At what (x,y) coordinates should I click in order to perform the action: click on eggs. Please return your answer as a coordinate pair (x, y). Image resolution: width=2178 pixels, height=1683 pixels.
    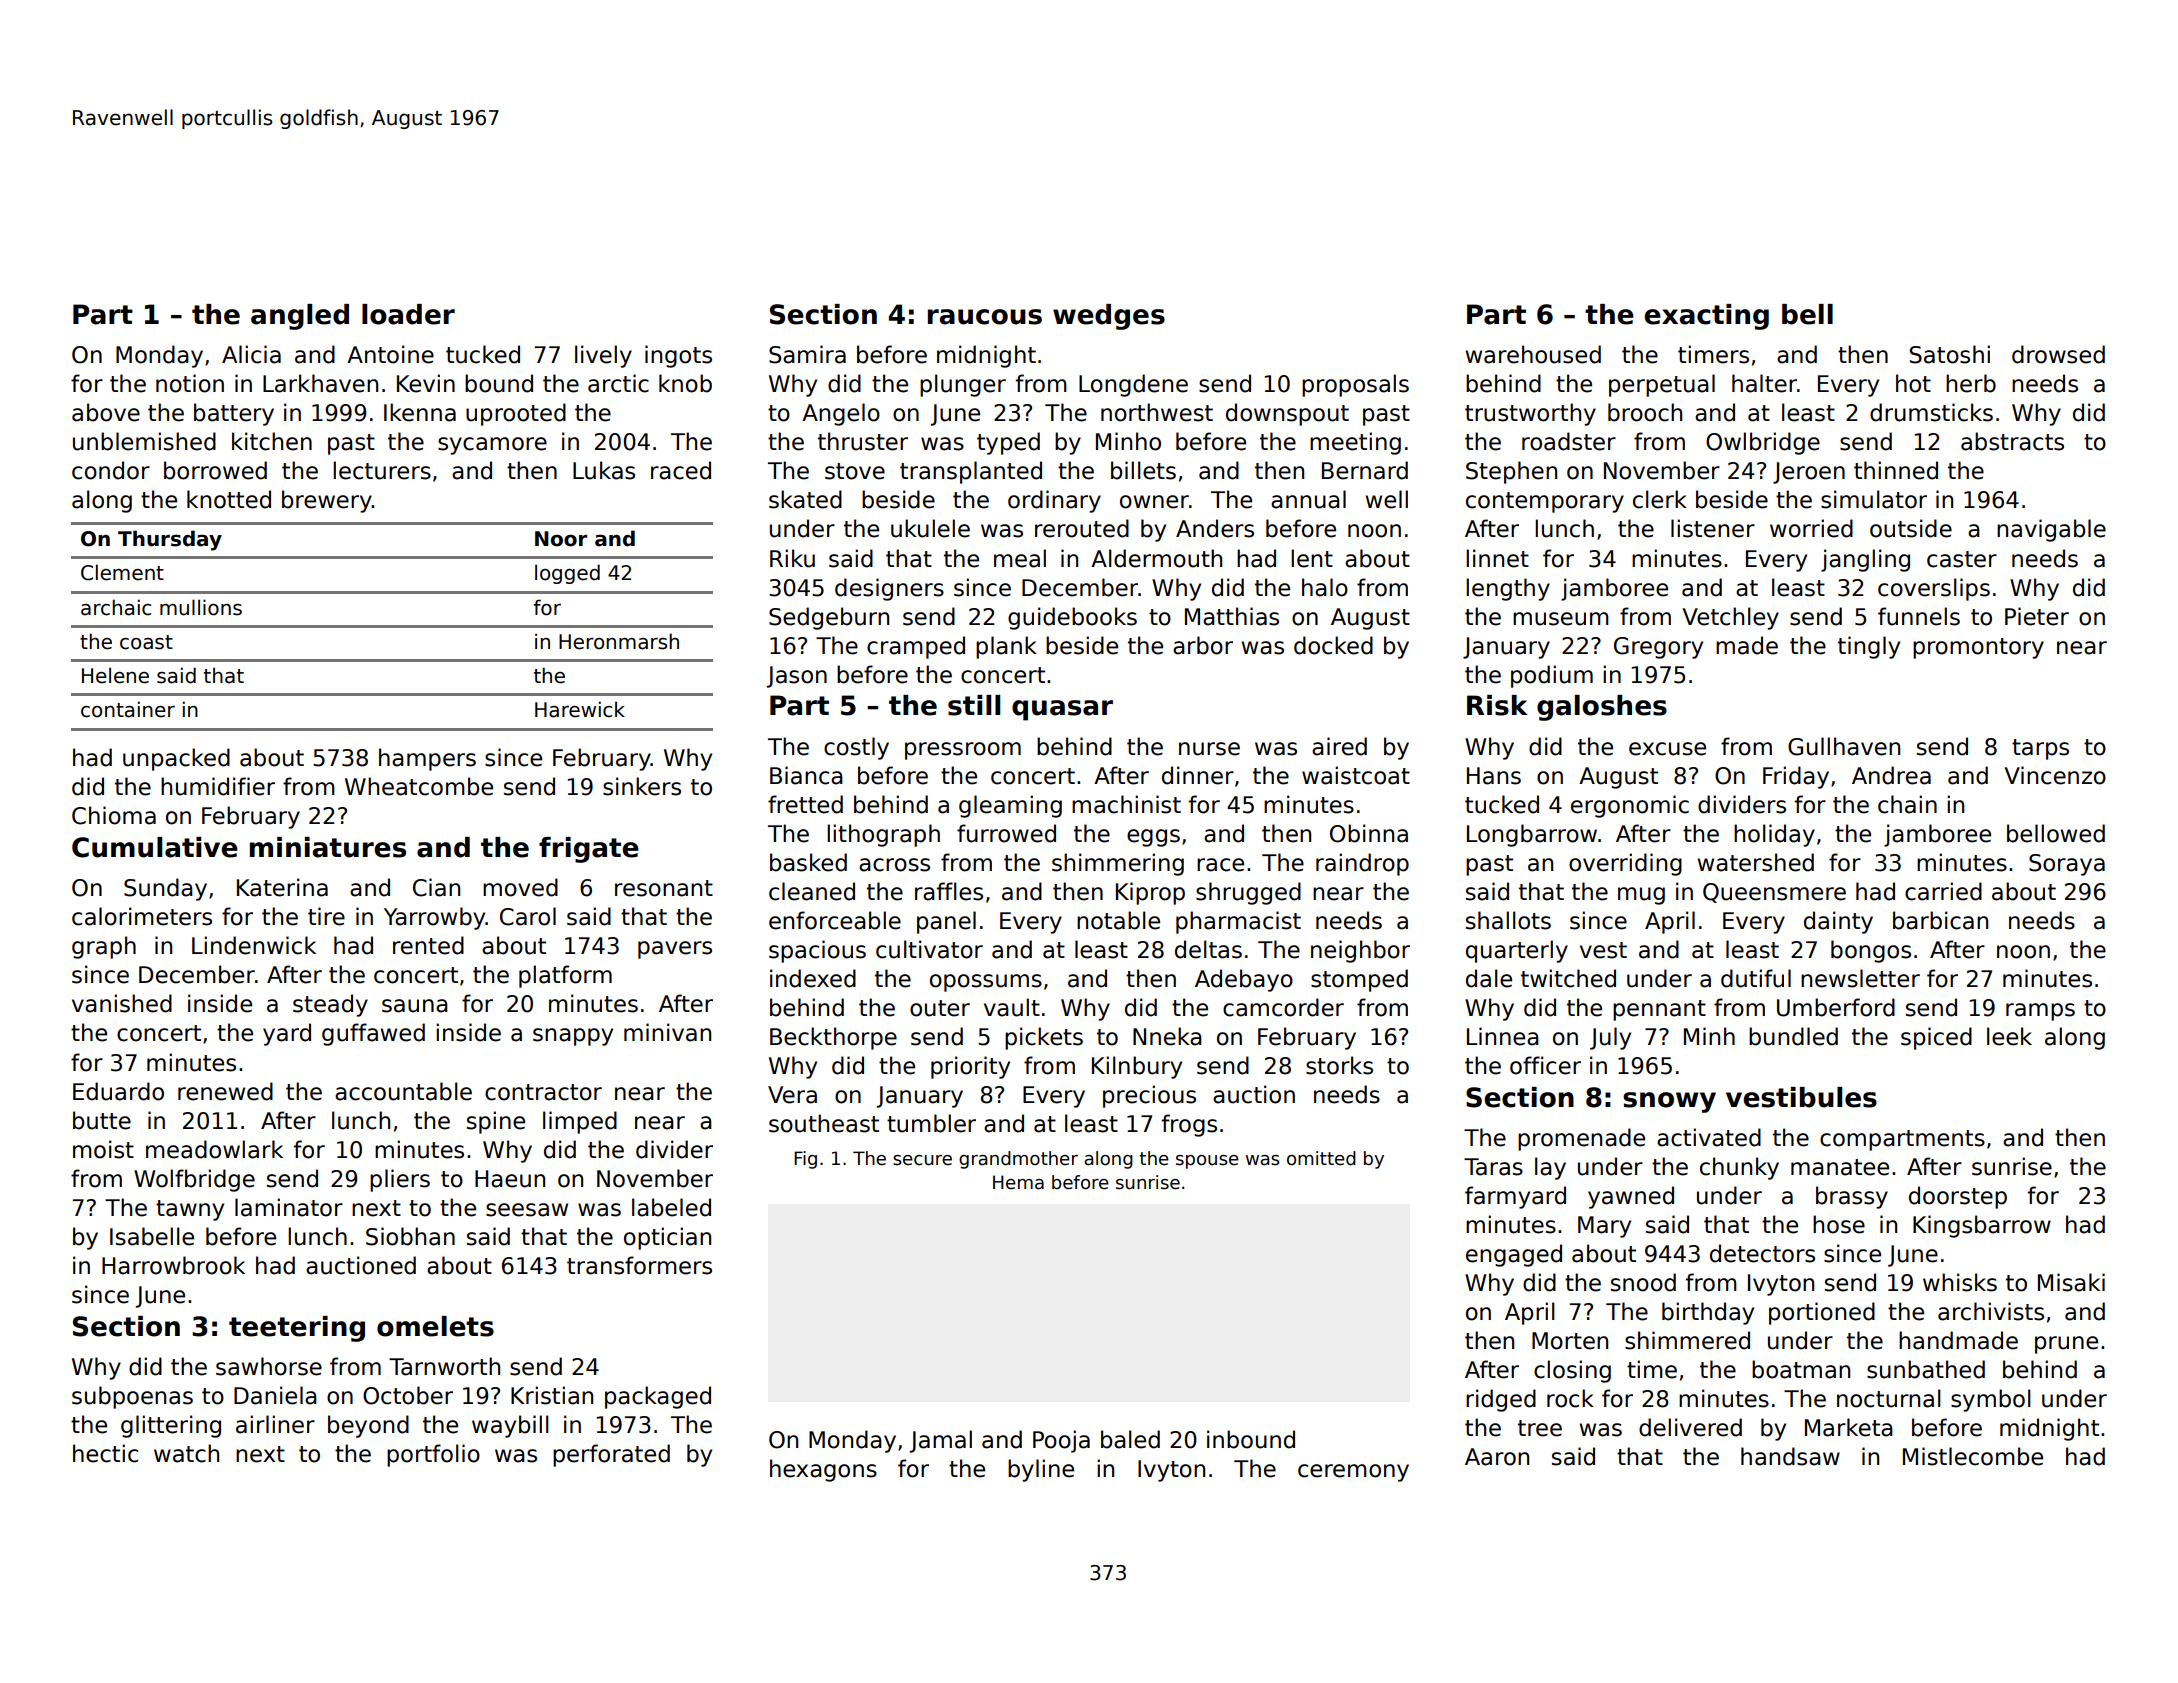
    Looking at the image, I should click on (1153, 838).
